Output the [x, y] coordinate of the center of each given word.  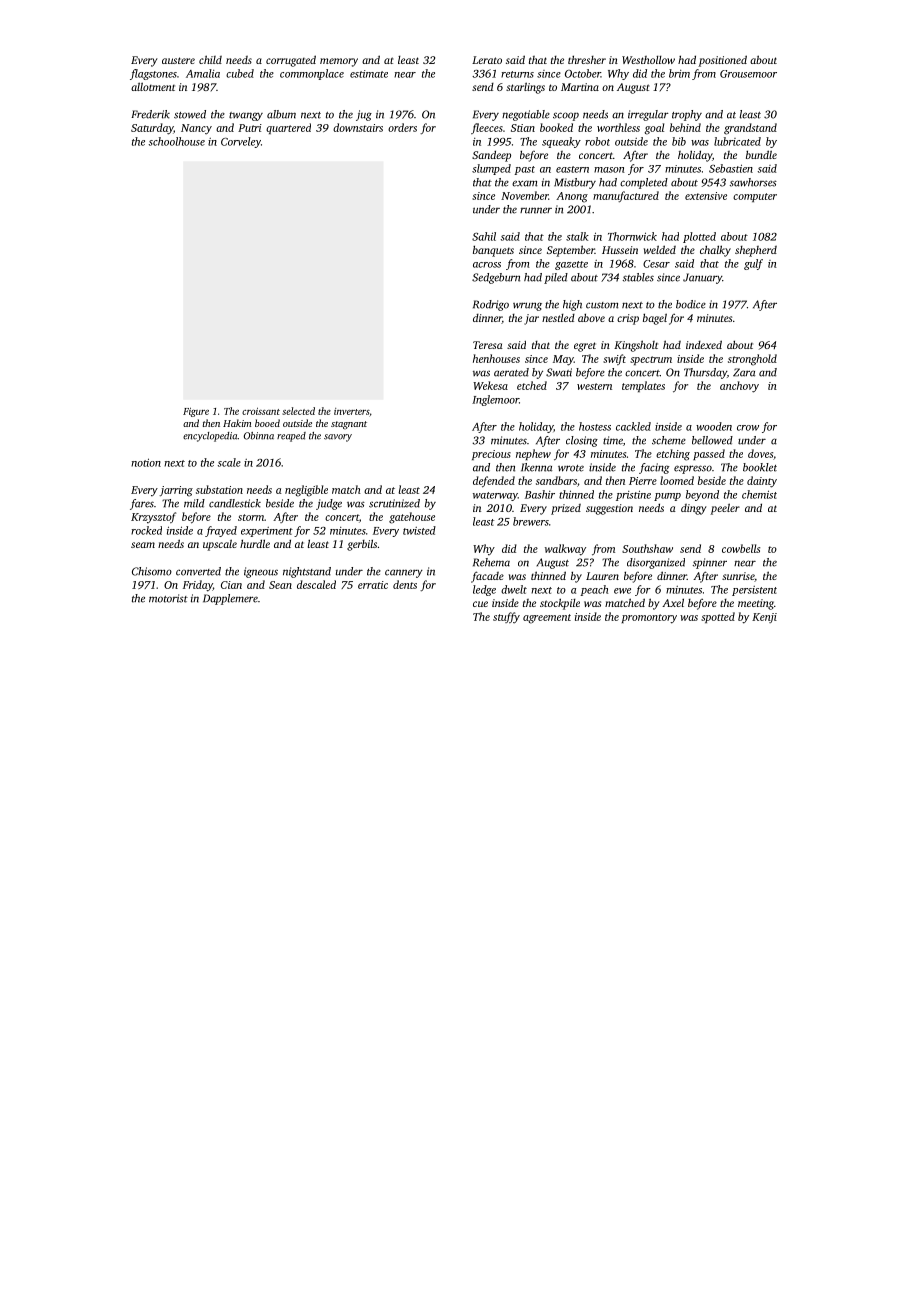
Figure [196, 412]
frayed [221, 531]
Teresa [488, 345]
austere [178, 60]
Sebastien [731, 168]
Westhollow [648, 60]
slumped [491, 169]
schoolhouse [177, 141]
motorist [168, 598]
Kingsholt [636, 346]
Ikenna [536, 467]
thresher [587, 59]
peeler [725, 509]
